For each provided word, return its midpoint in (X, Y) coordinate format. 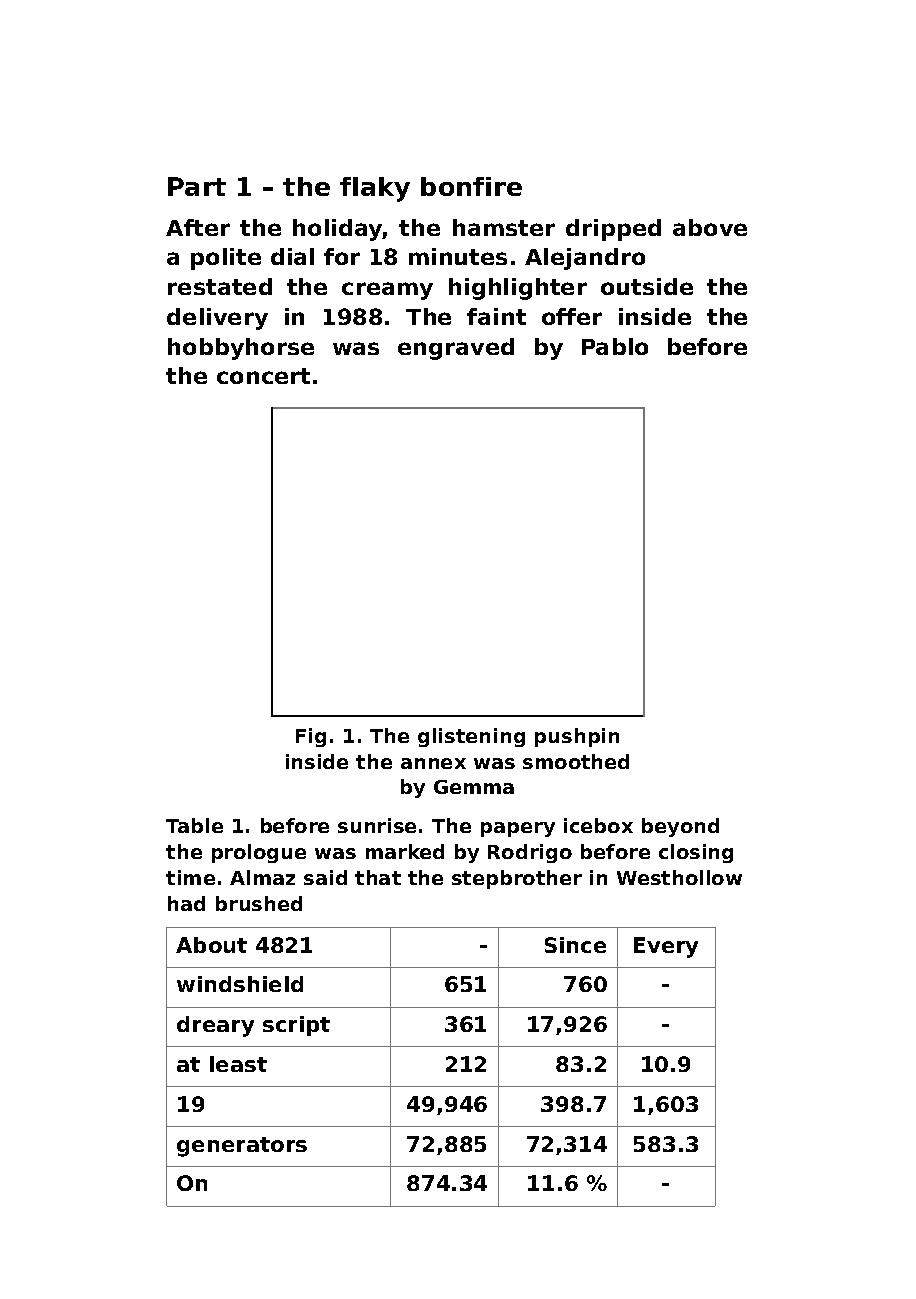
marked (405, 851)
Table (194, 825)
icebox (598, 825)
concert (263, 376)
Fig (311, 737)
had (186, 903)
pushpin (577, 737)
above (710, 227)
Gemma (474, 787)
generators (242, 1147)
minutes (458, 256)
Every (666, 947)
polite (226, 259)
